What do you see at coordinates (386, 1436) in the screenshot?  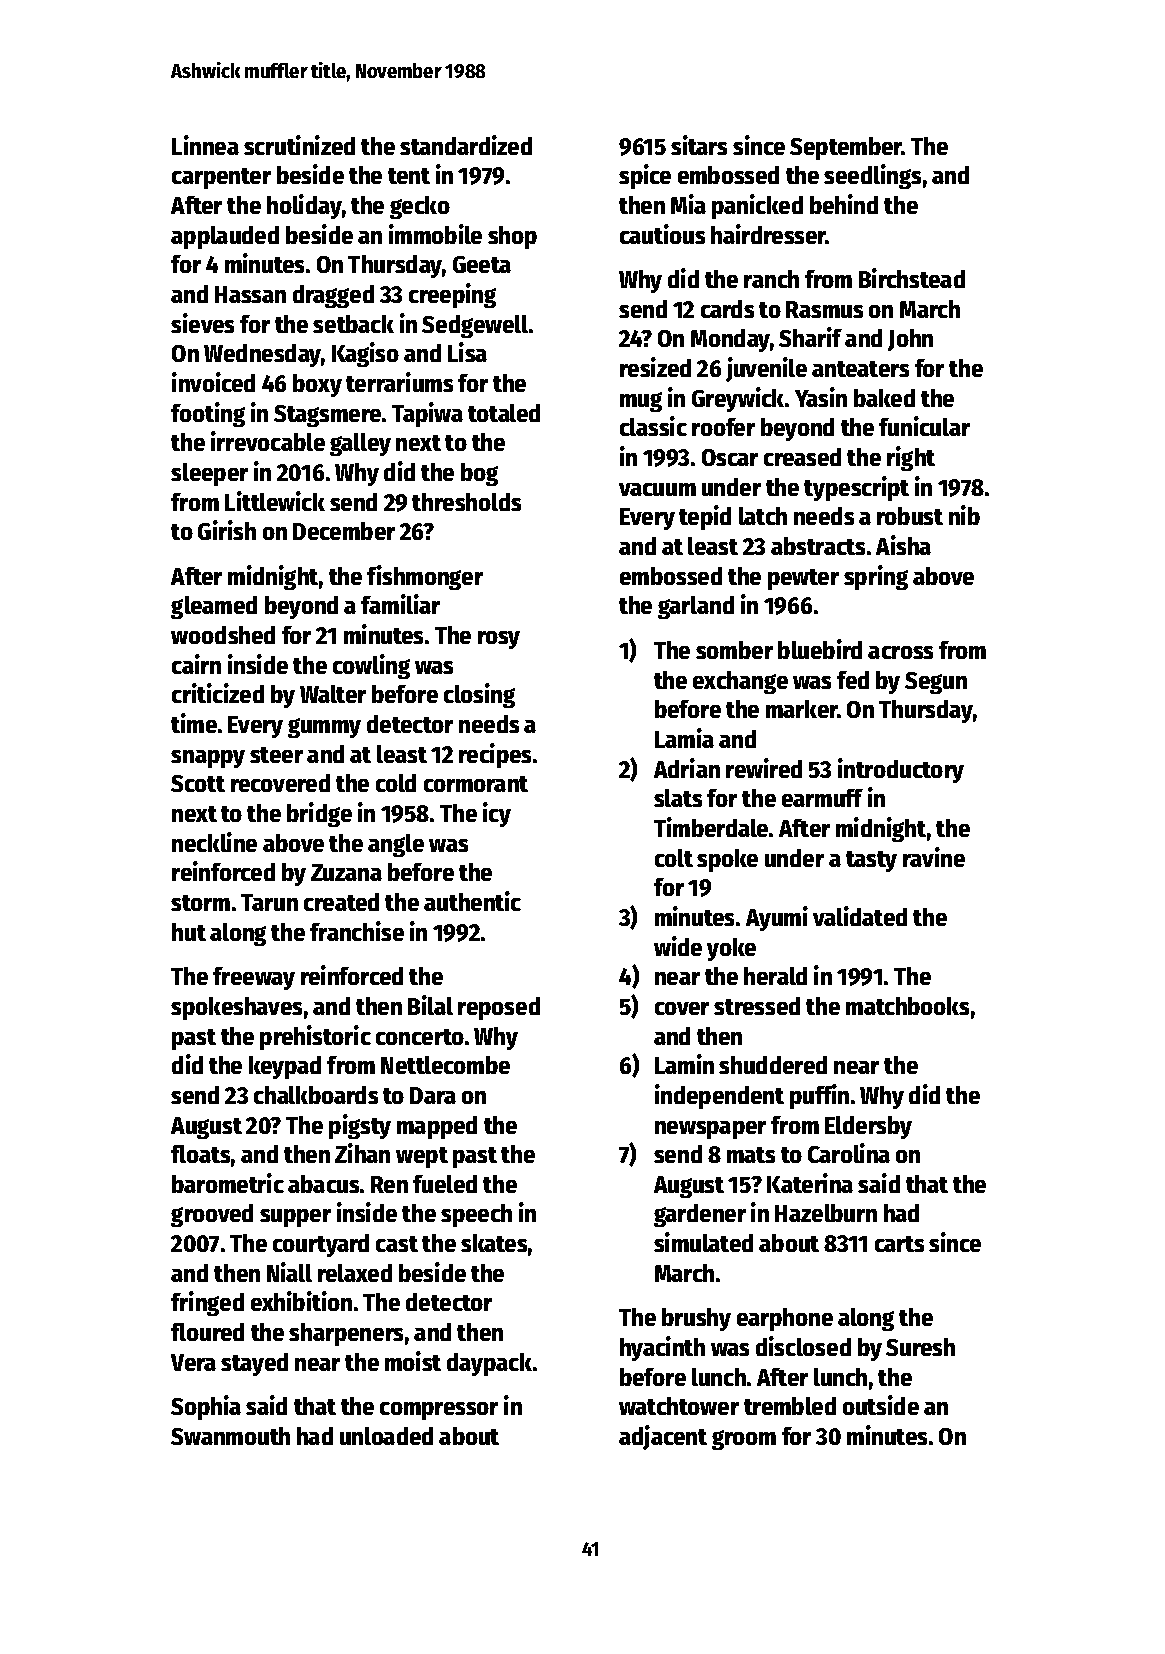 I see `unloaded` at bounding box center [386, 1436].
